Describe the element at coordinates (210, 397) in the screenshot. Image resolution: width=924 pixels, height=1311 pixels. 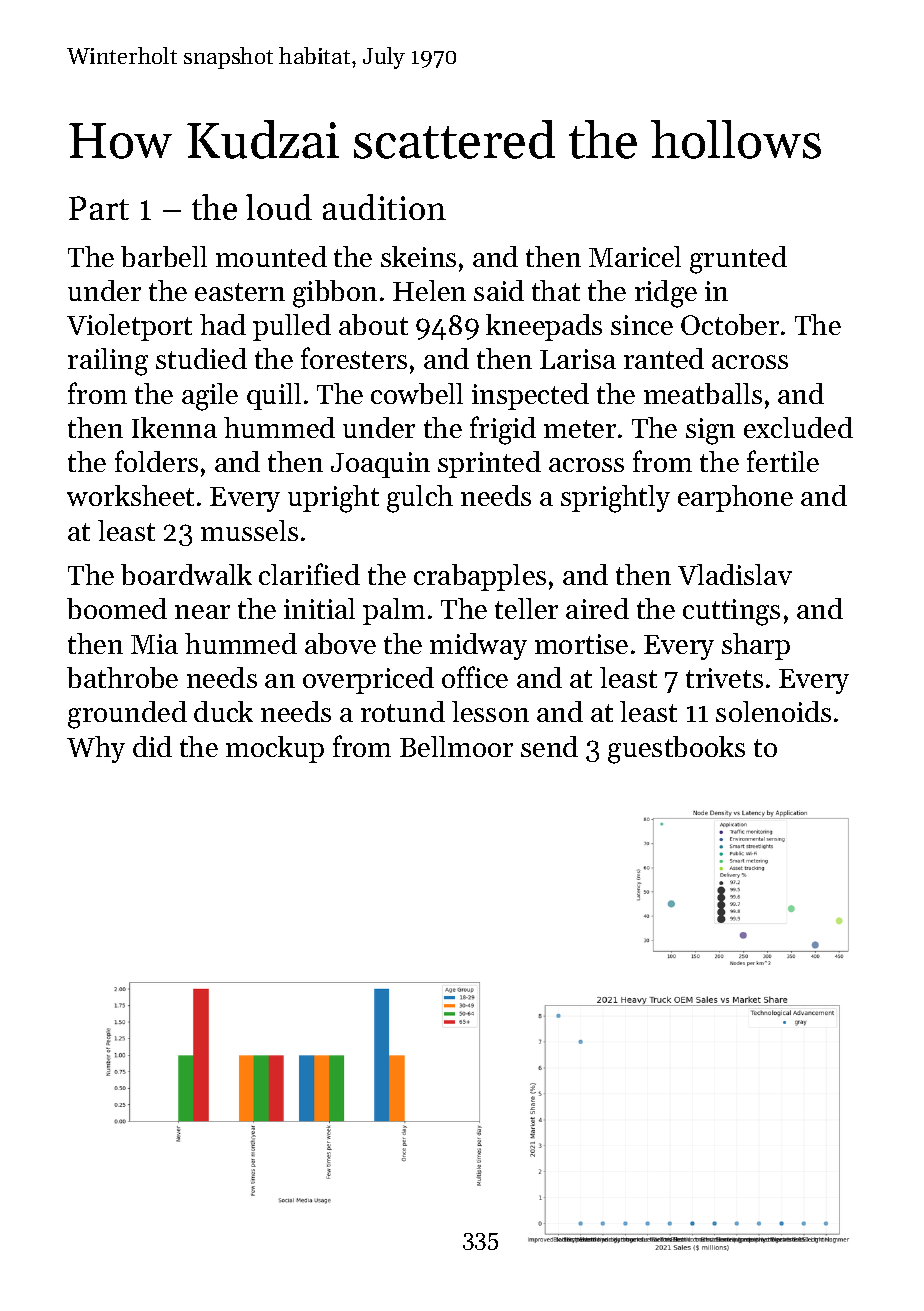
I see `agile` at that location.
